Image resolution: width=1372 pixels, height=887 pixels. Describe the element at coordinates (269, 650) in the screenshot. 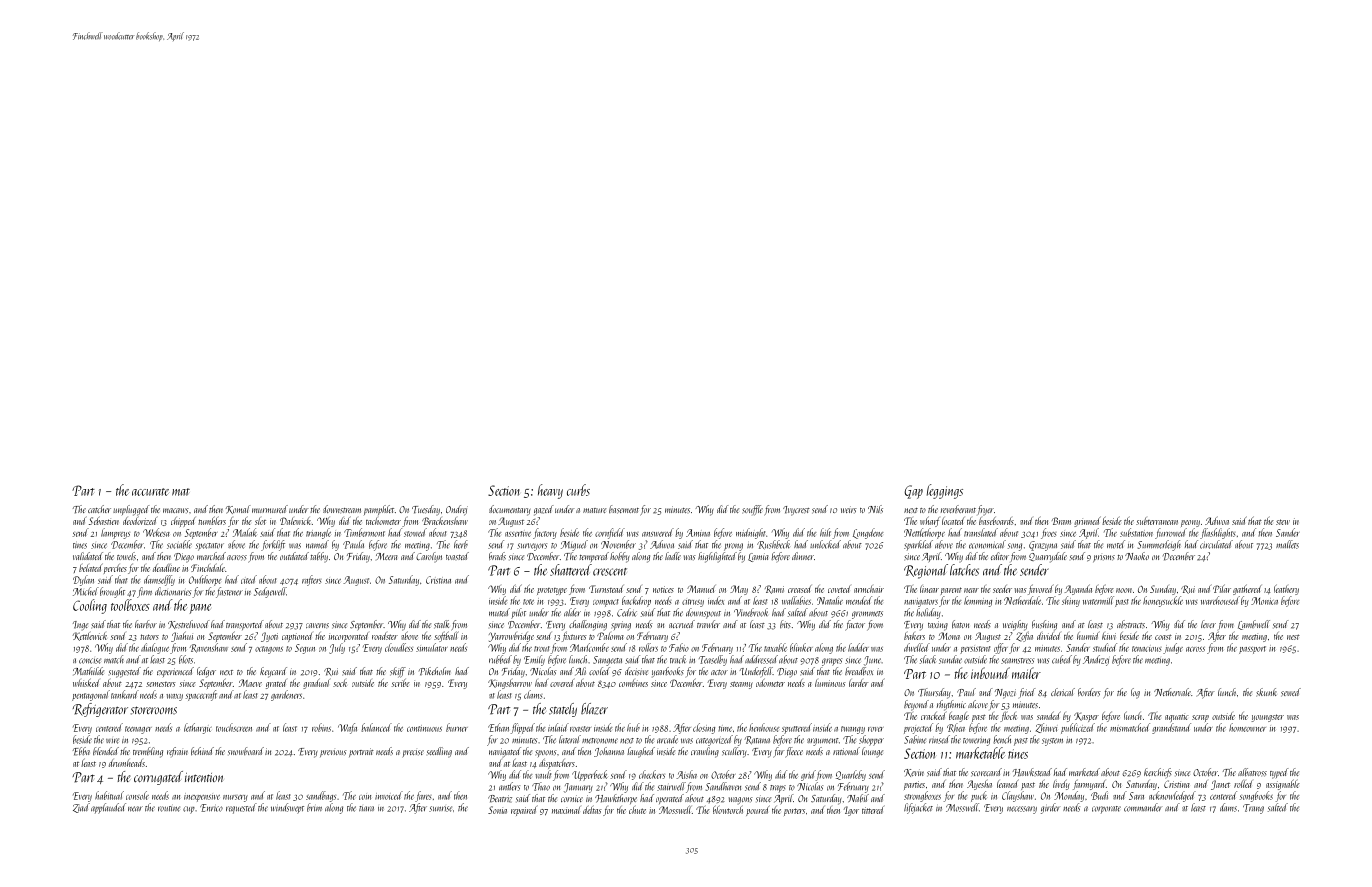

I see `octagons` at that location.
